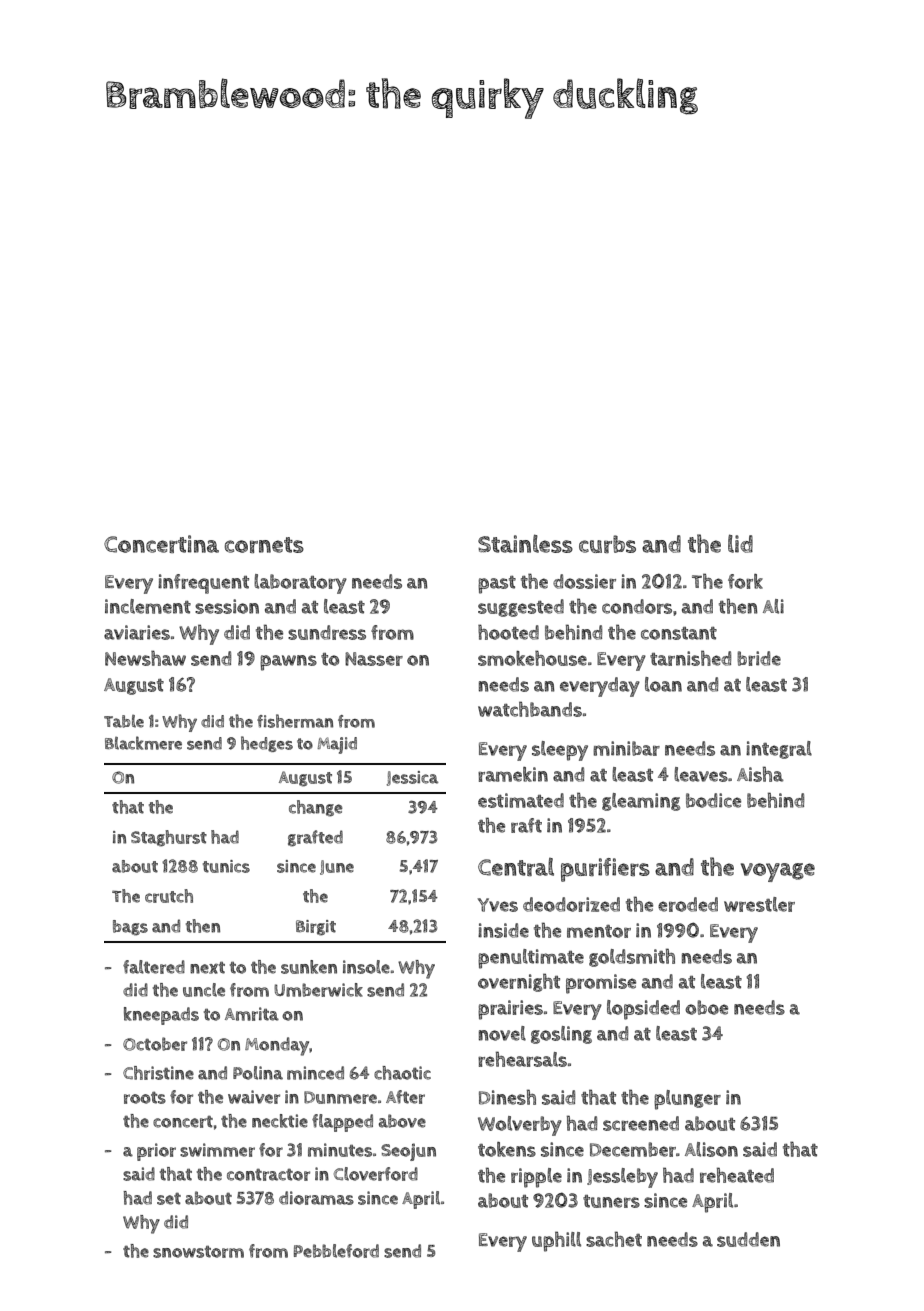  I want to click on watchbands, so click(530, 709).
